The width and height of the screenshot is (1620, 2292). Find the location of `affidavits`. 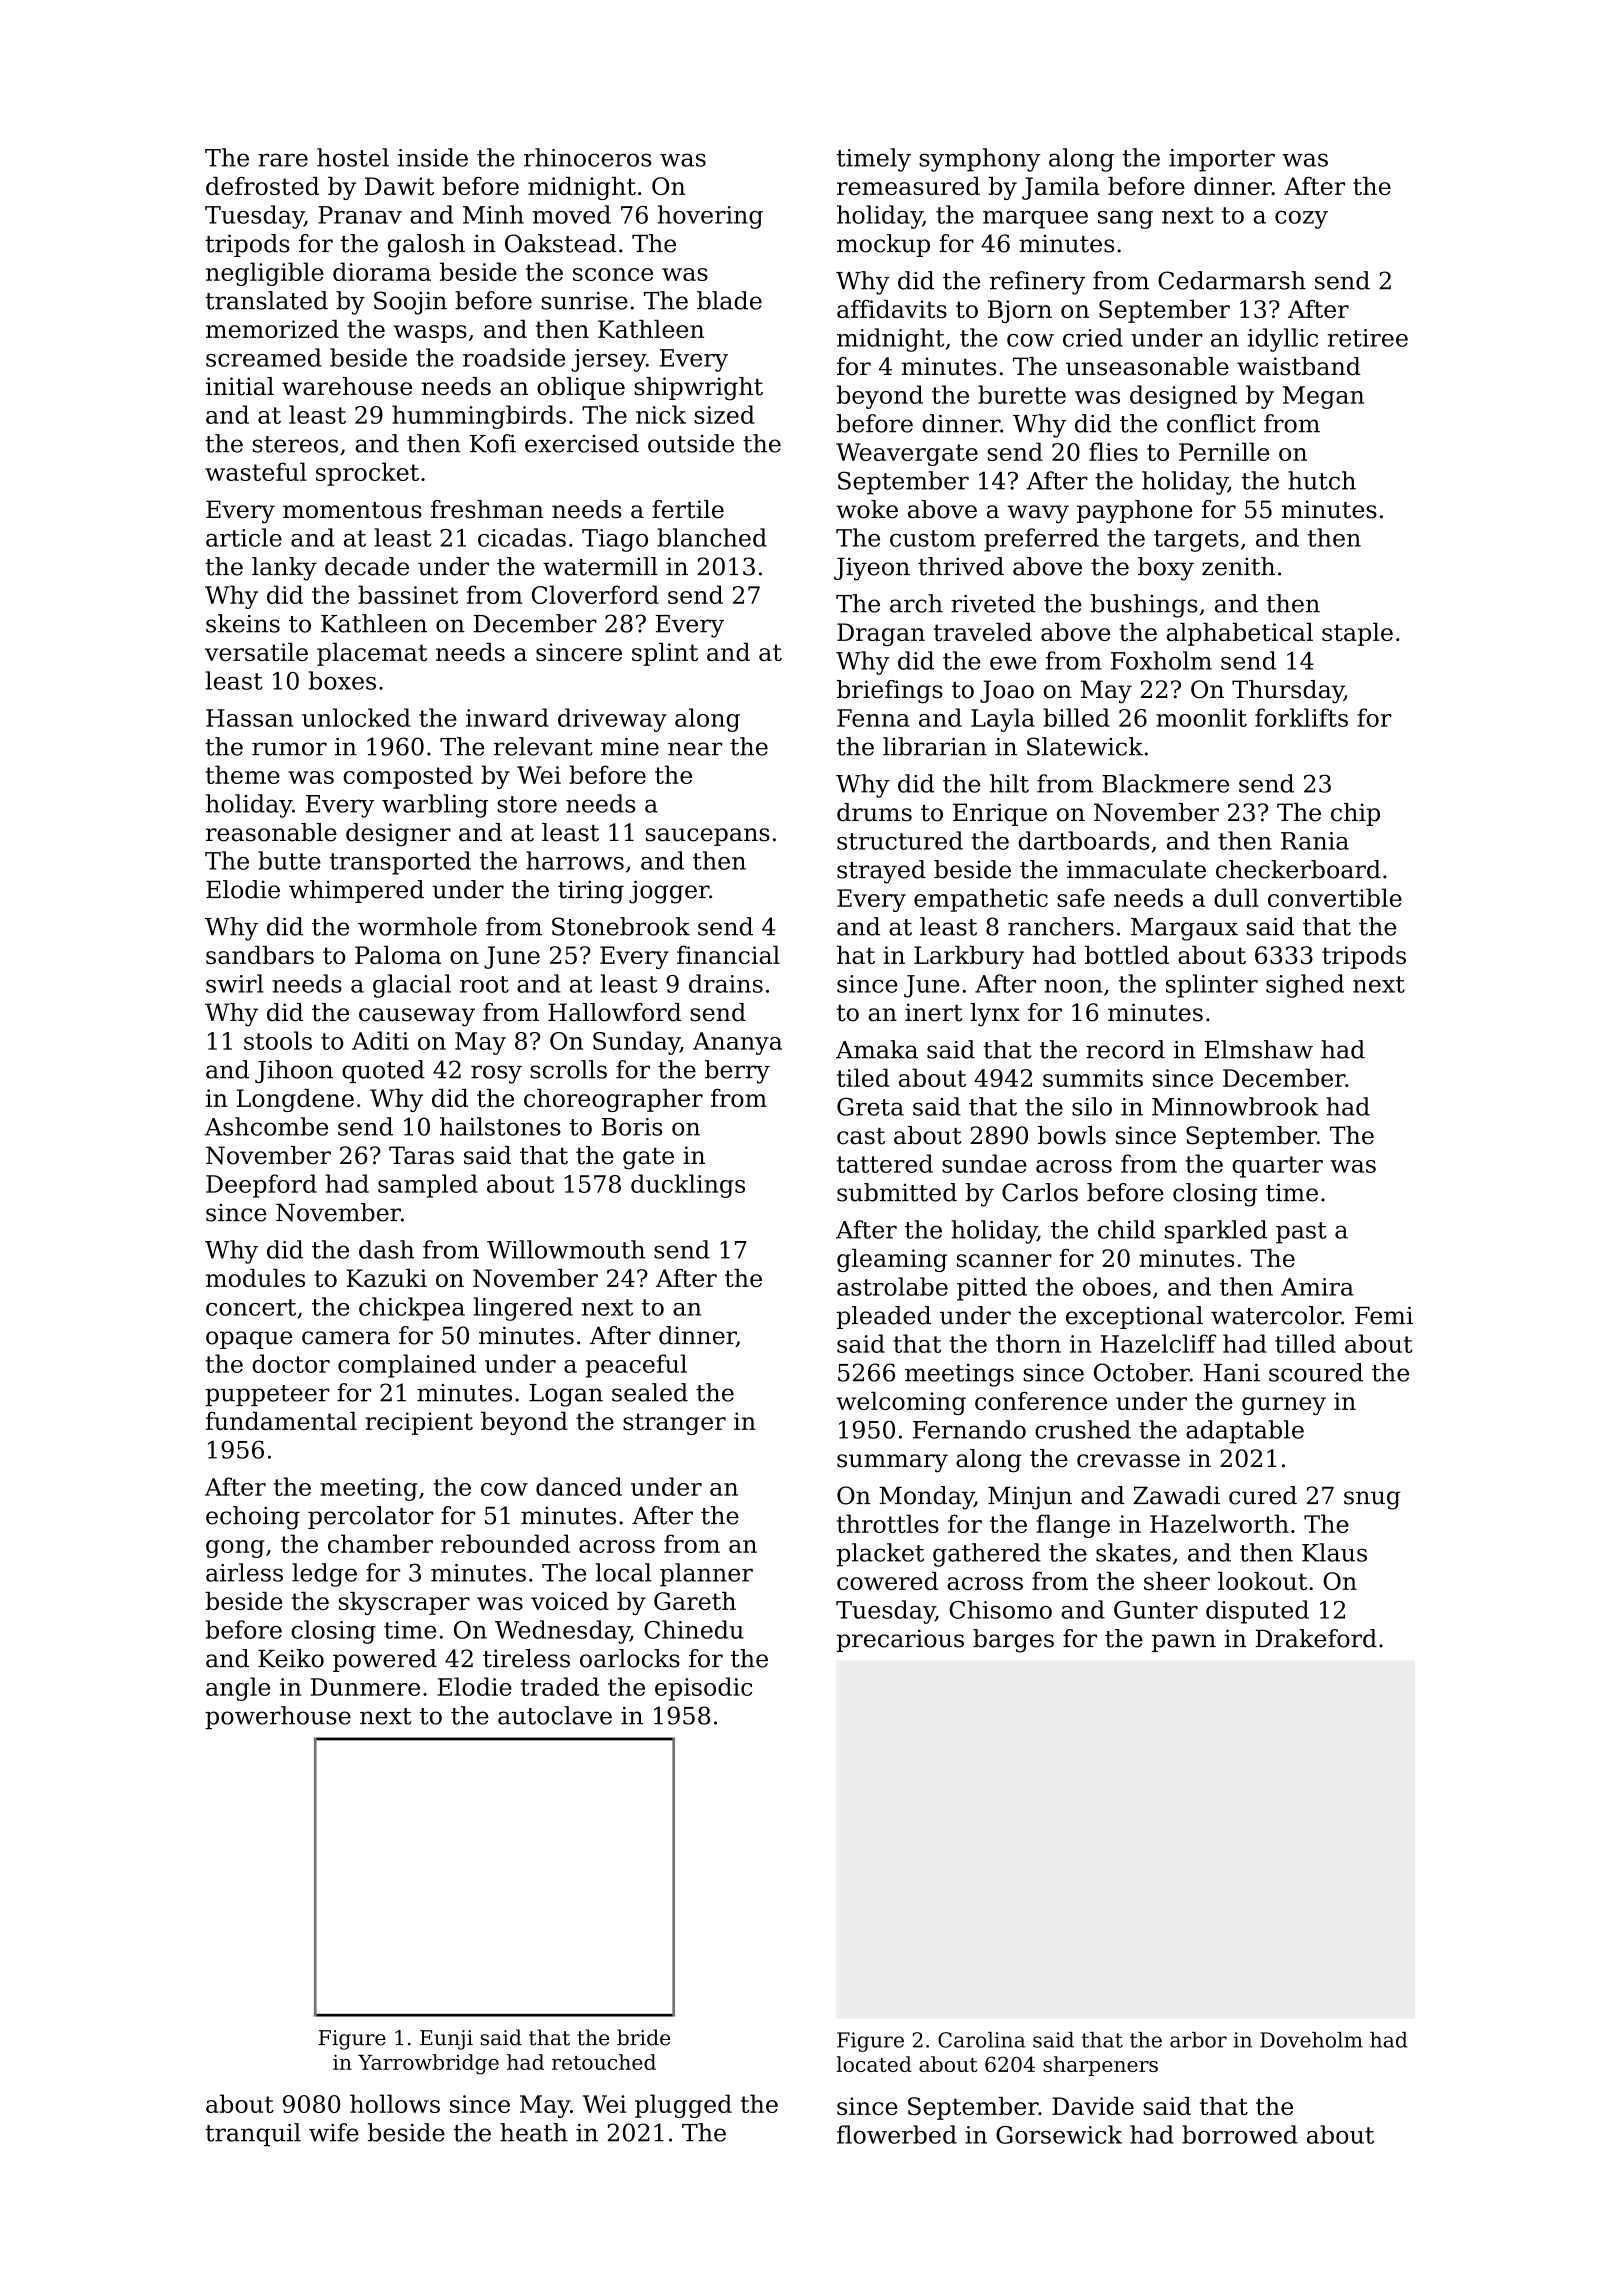

affidavits is located at coordinates (892, 309).
